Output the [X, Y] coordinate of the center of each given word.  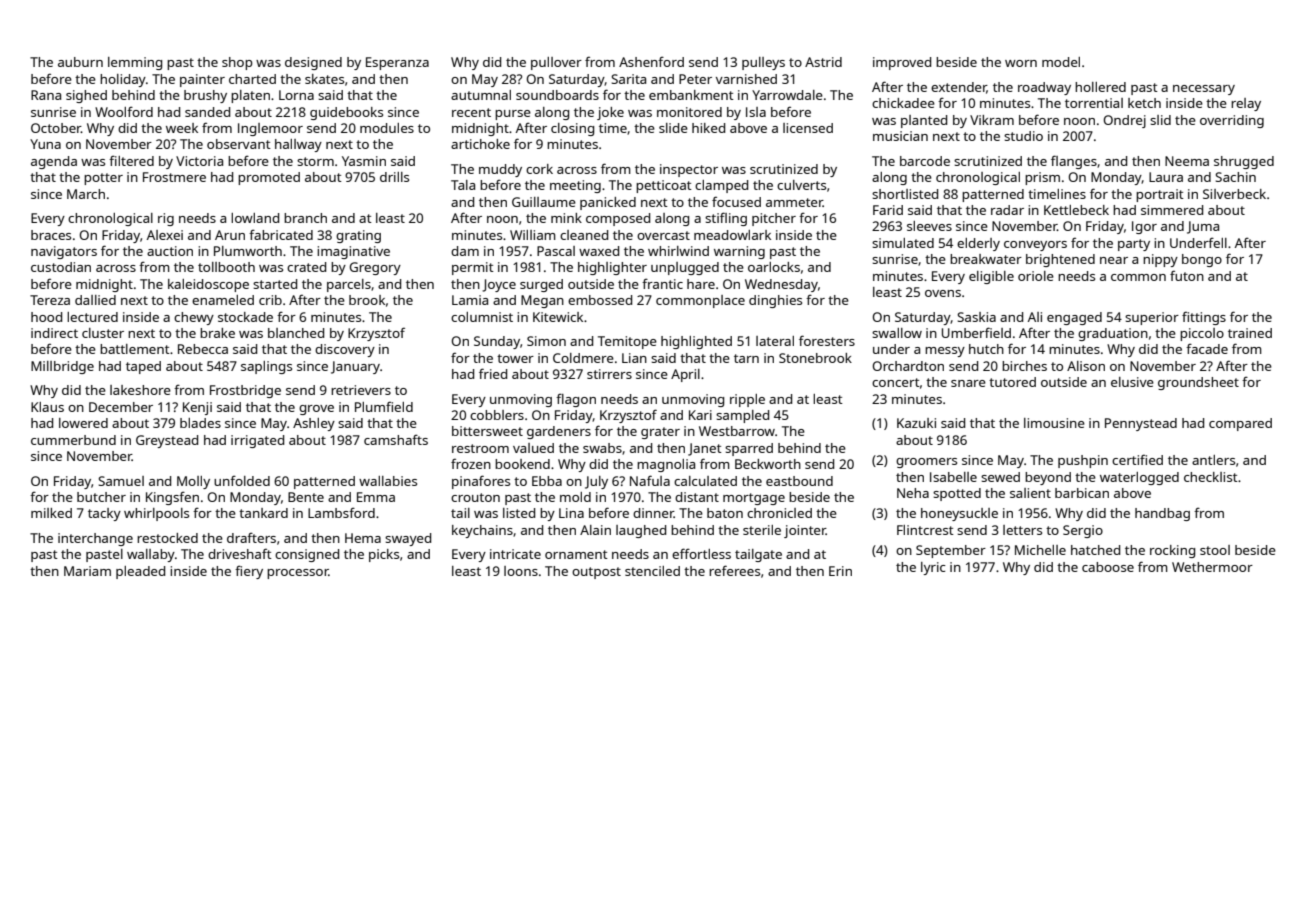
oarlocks [774, 267]
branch [305, 218]
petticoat [664, 186]
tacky [104, 514]
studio [1023, 136]
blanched [296, 333]
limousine [1054, 423]
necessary [1204, 90]
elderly [978, 244]
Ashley [314, 424]
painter [202, 80]
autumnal [481, 95]
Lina [571, 513]
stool [1215, 550]
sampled [742, 416]
